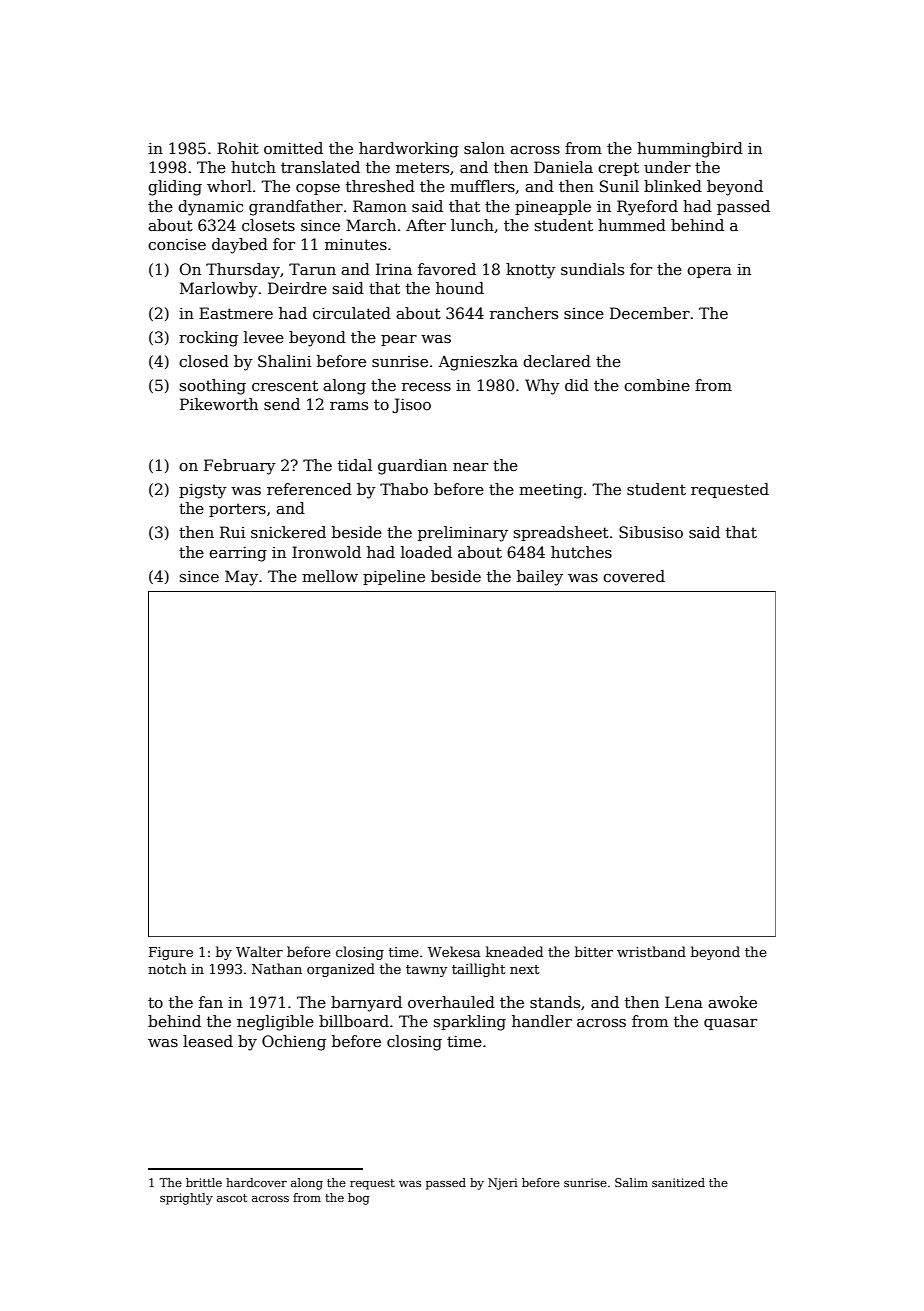 The width and height of the screenshot is (924, 1311). Describe the element at coordinates (426, 971) in the screenshot. I see `tawny` at that location.
